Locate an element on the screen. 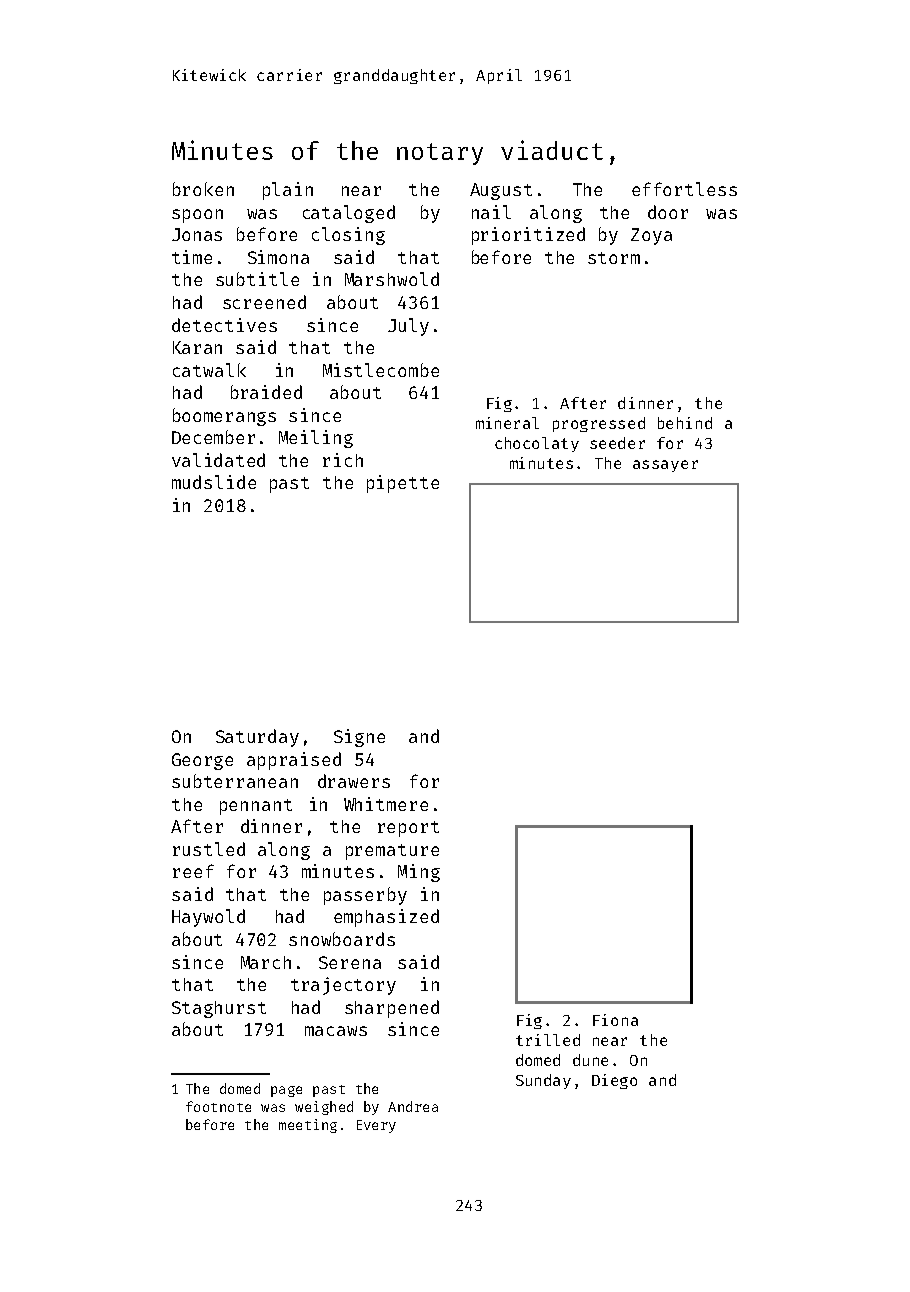 This screenshot has height=1292, width=910. door is located at coordinates (668, 212).
